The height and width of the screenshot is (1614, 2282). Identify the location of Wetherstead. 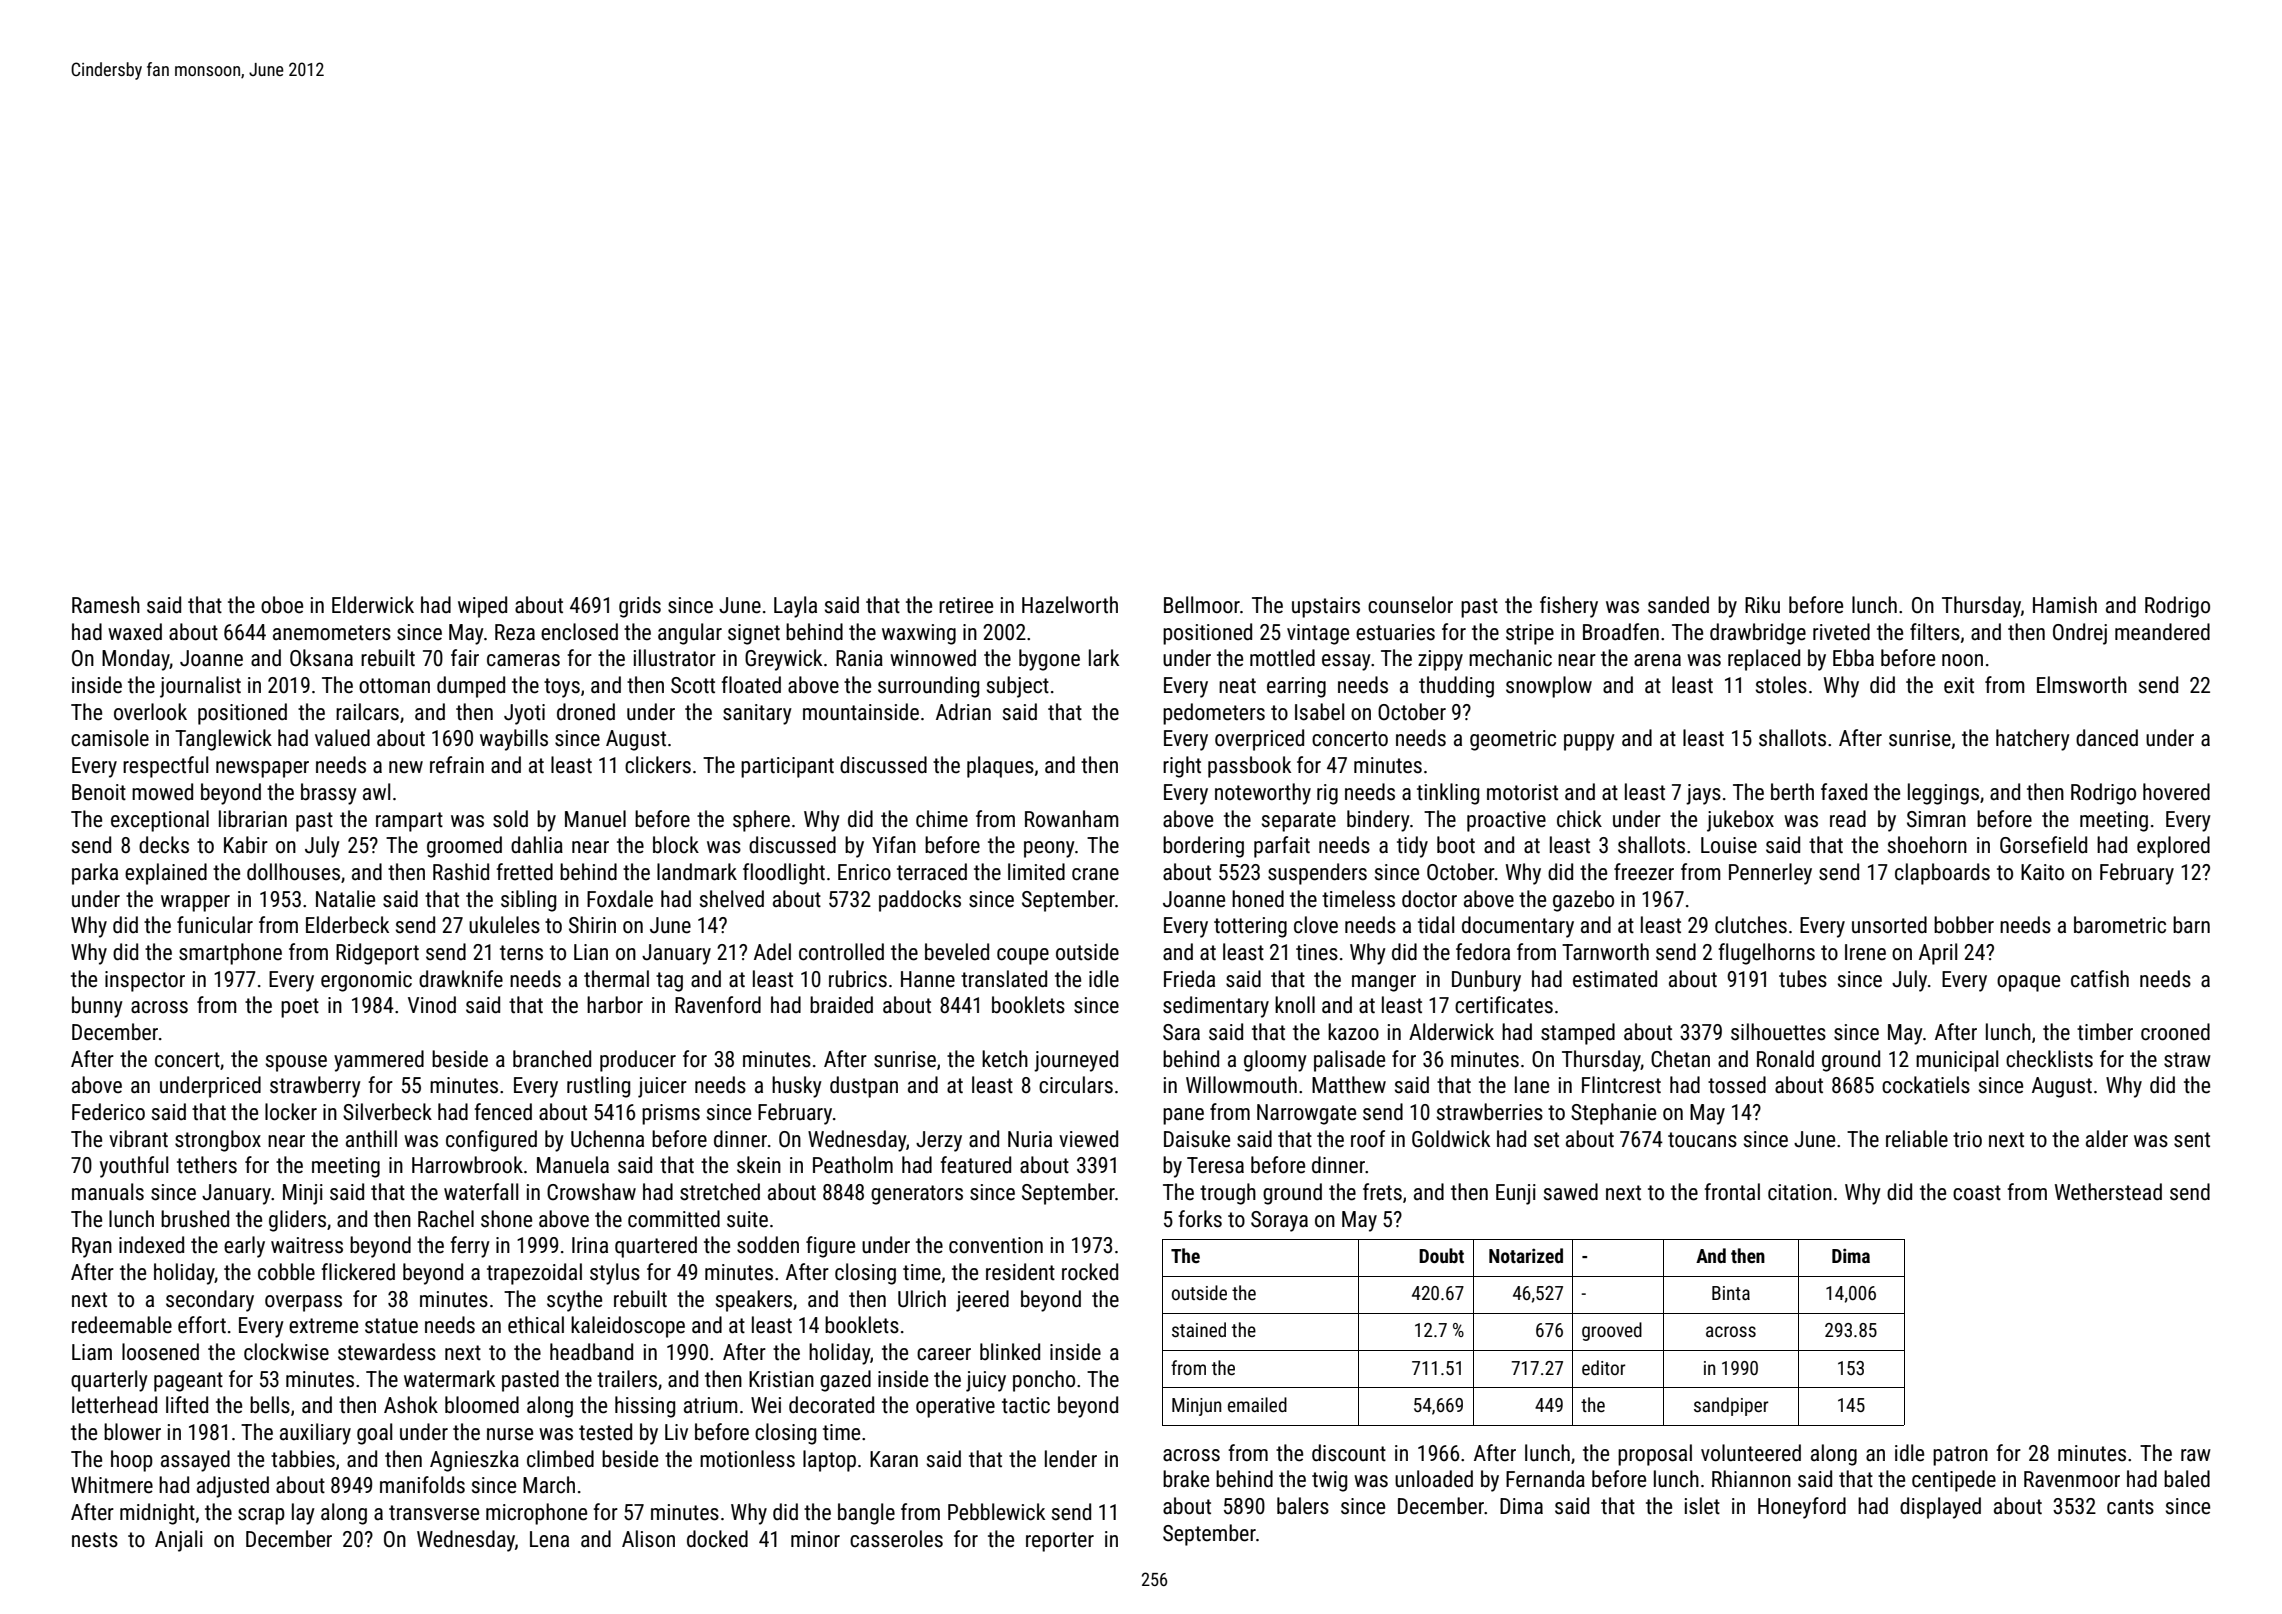
(2108, 1192).
